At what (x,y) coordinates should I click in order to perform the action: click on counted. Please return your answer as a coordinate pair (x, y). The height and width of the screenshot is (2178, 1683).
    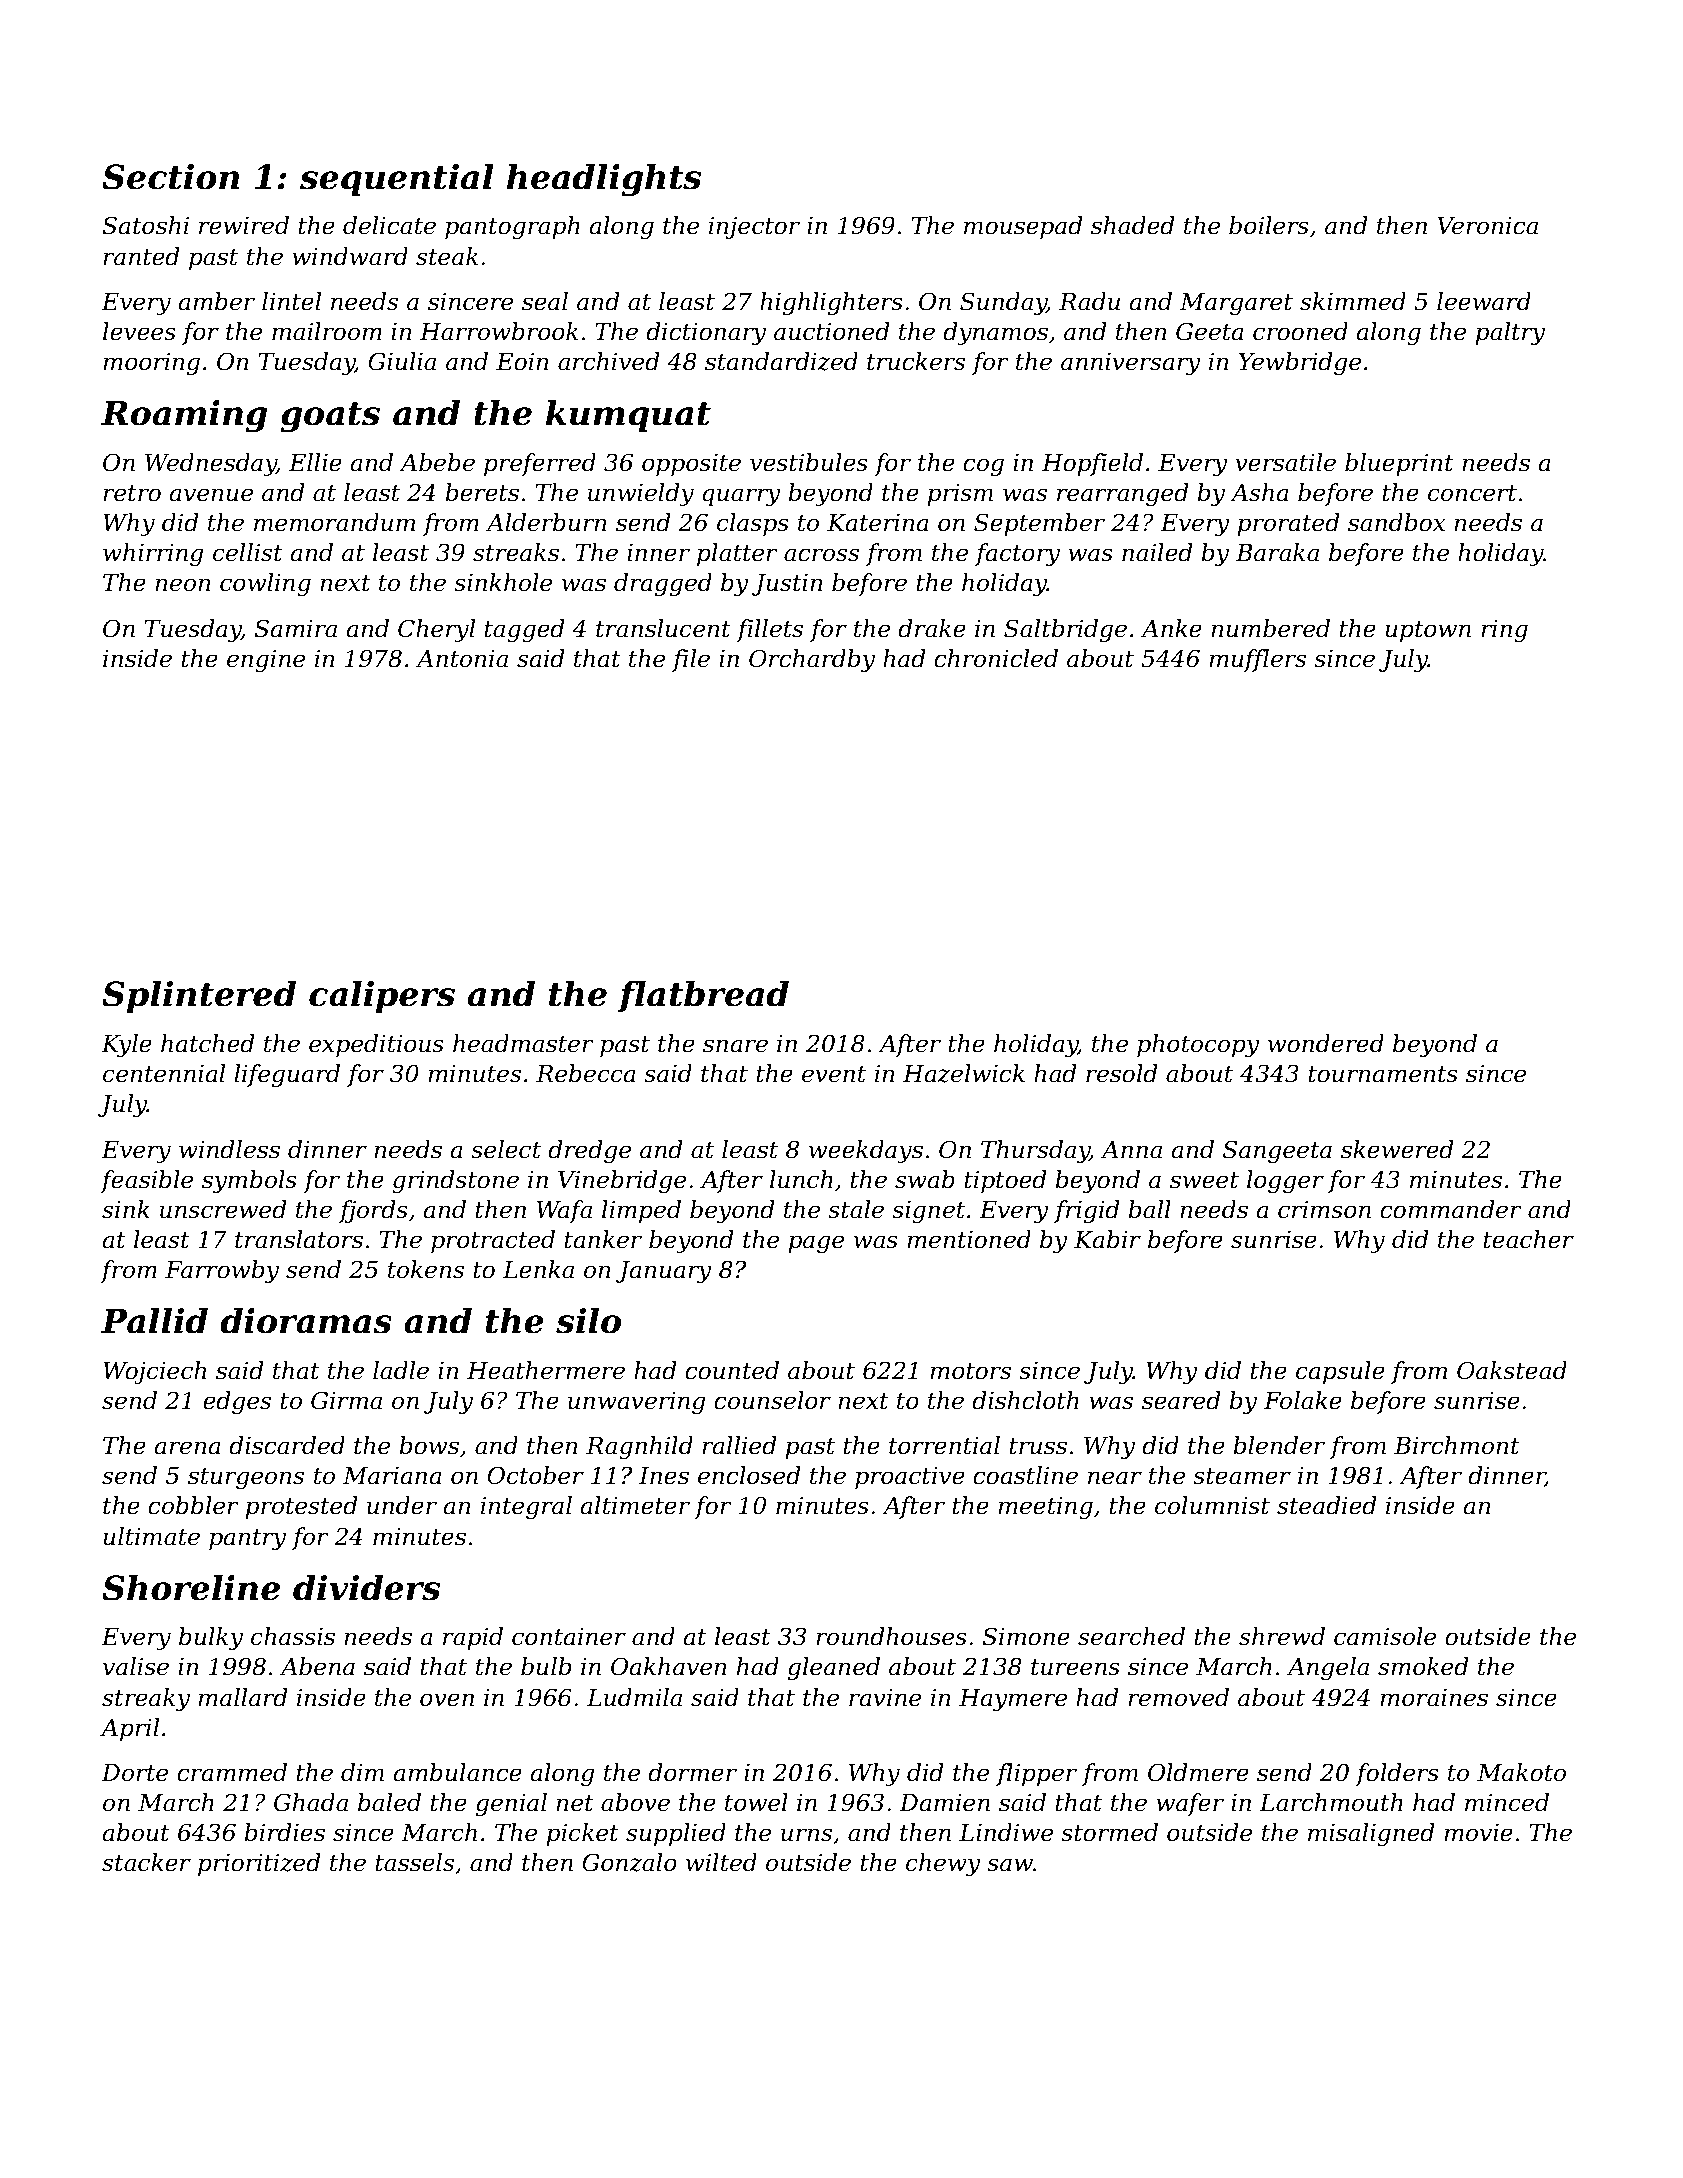
    Looking at the image, I should click on (732, 1370).
